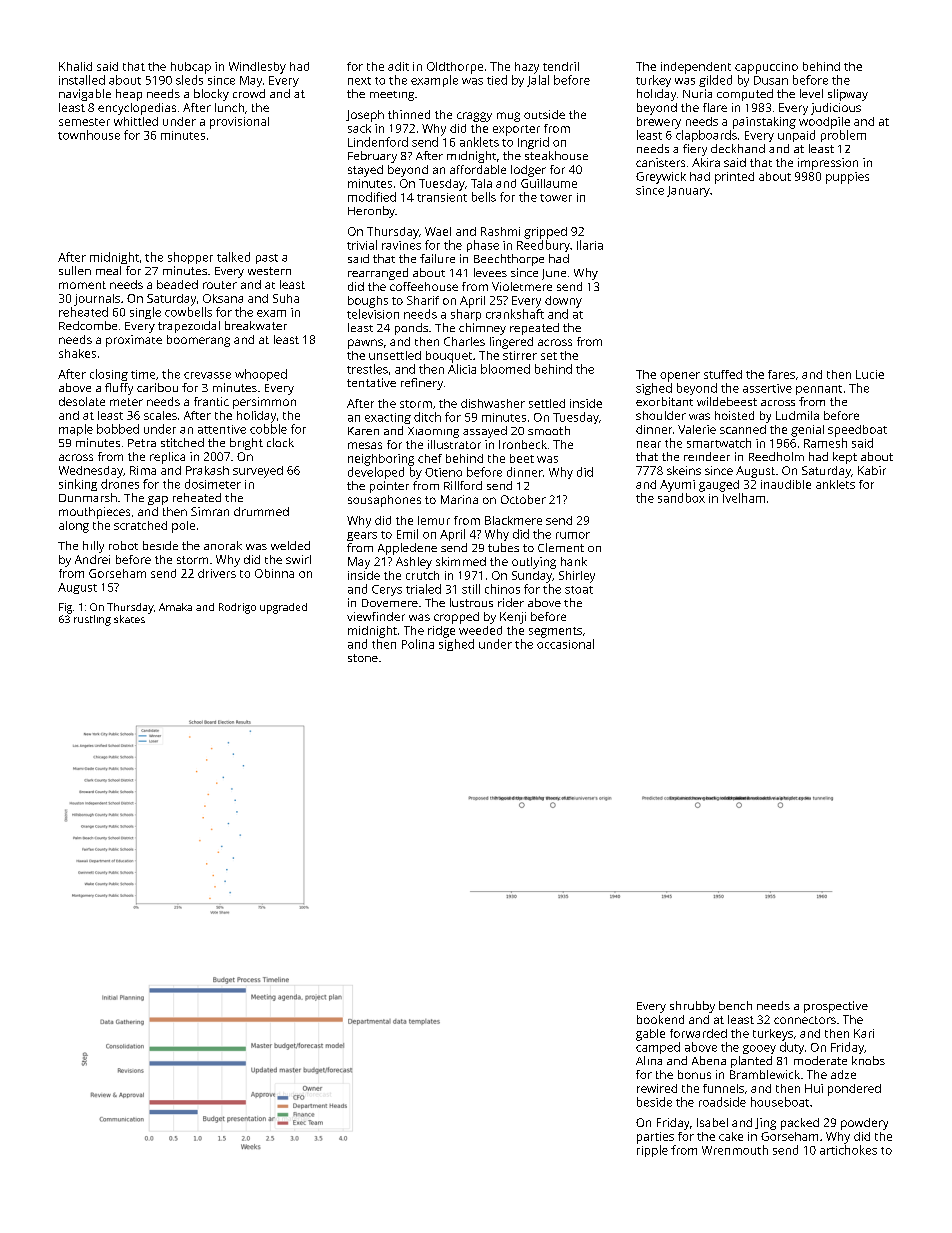 The width and height of the screenshot is (952, 1233). What do you see at coordinates (734, 178) in the screenshot?
I see `printed` at bounding box center [734, 178].
